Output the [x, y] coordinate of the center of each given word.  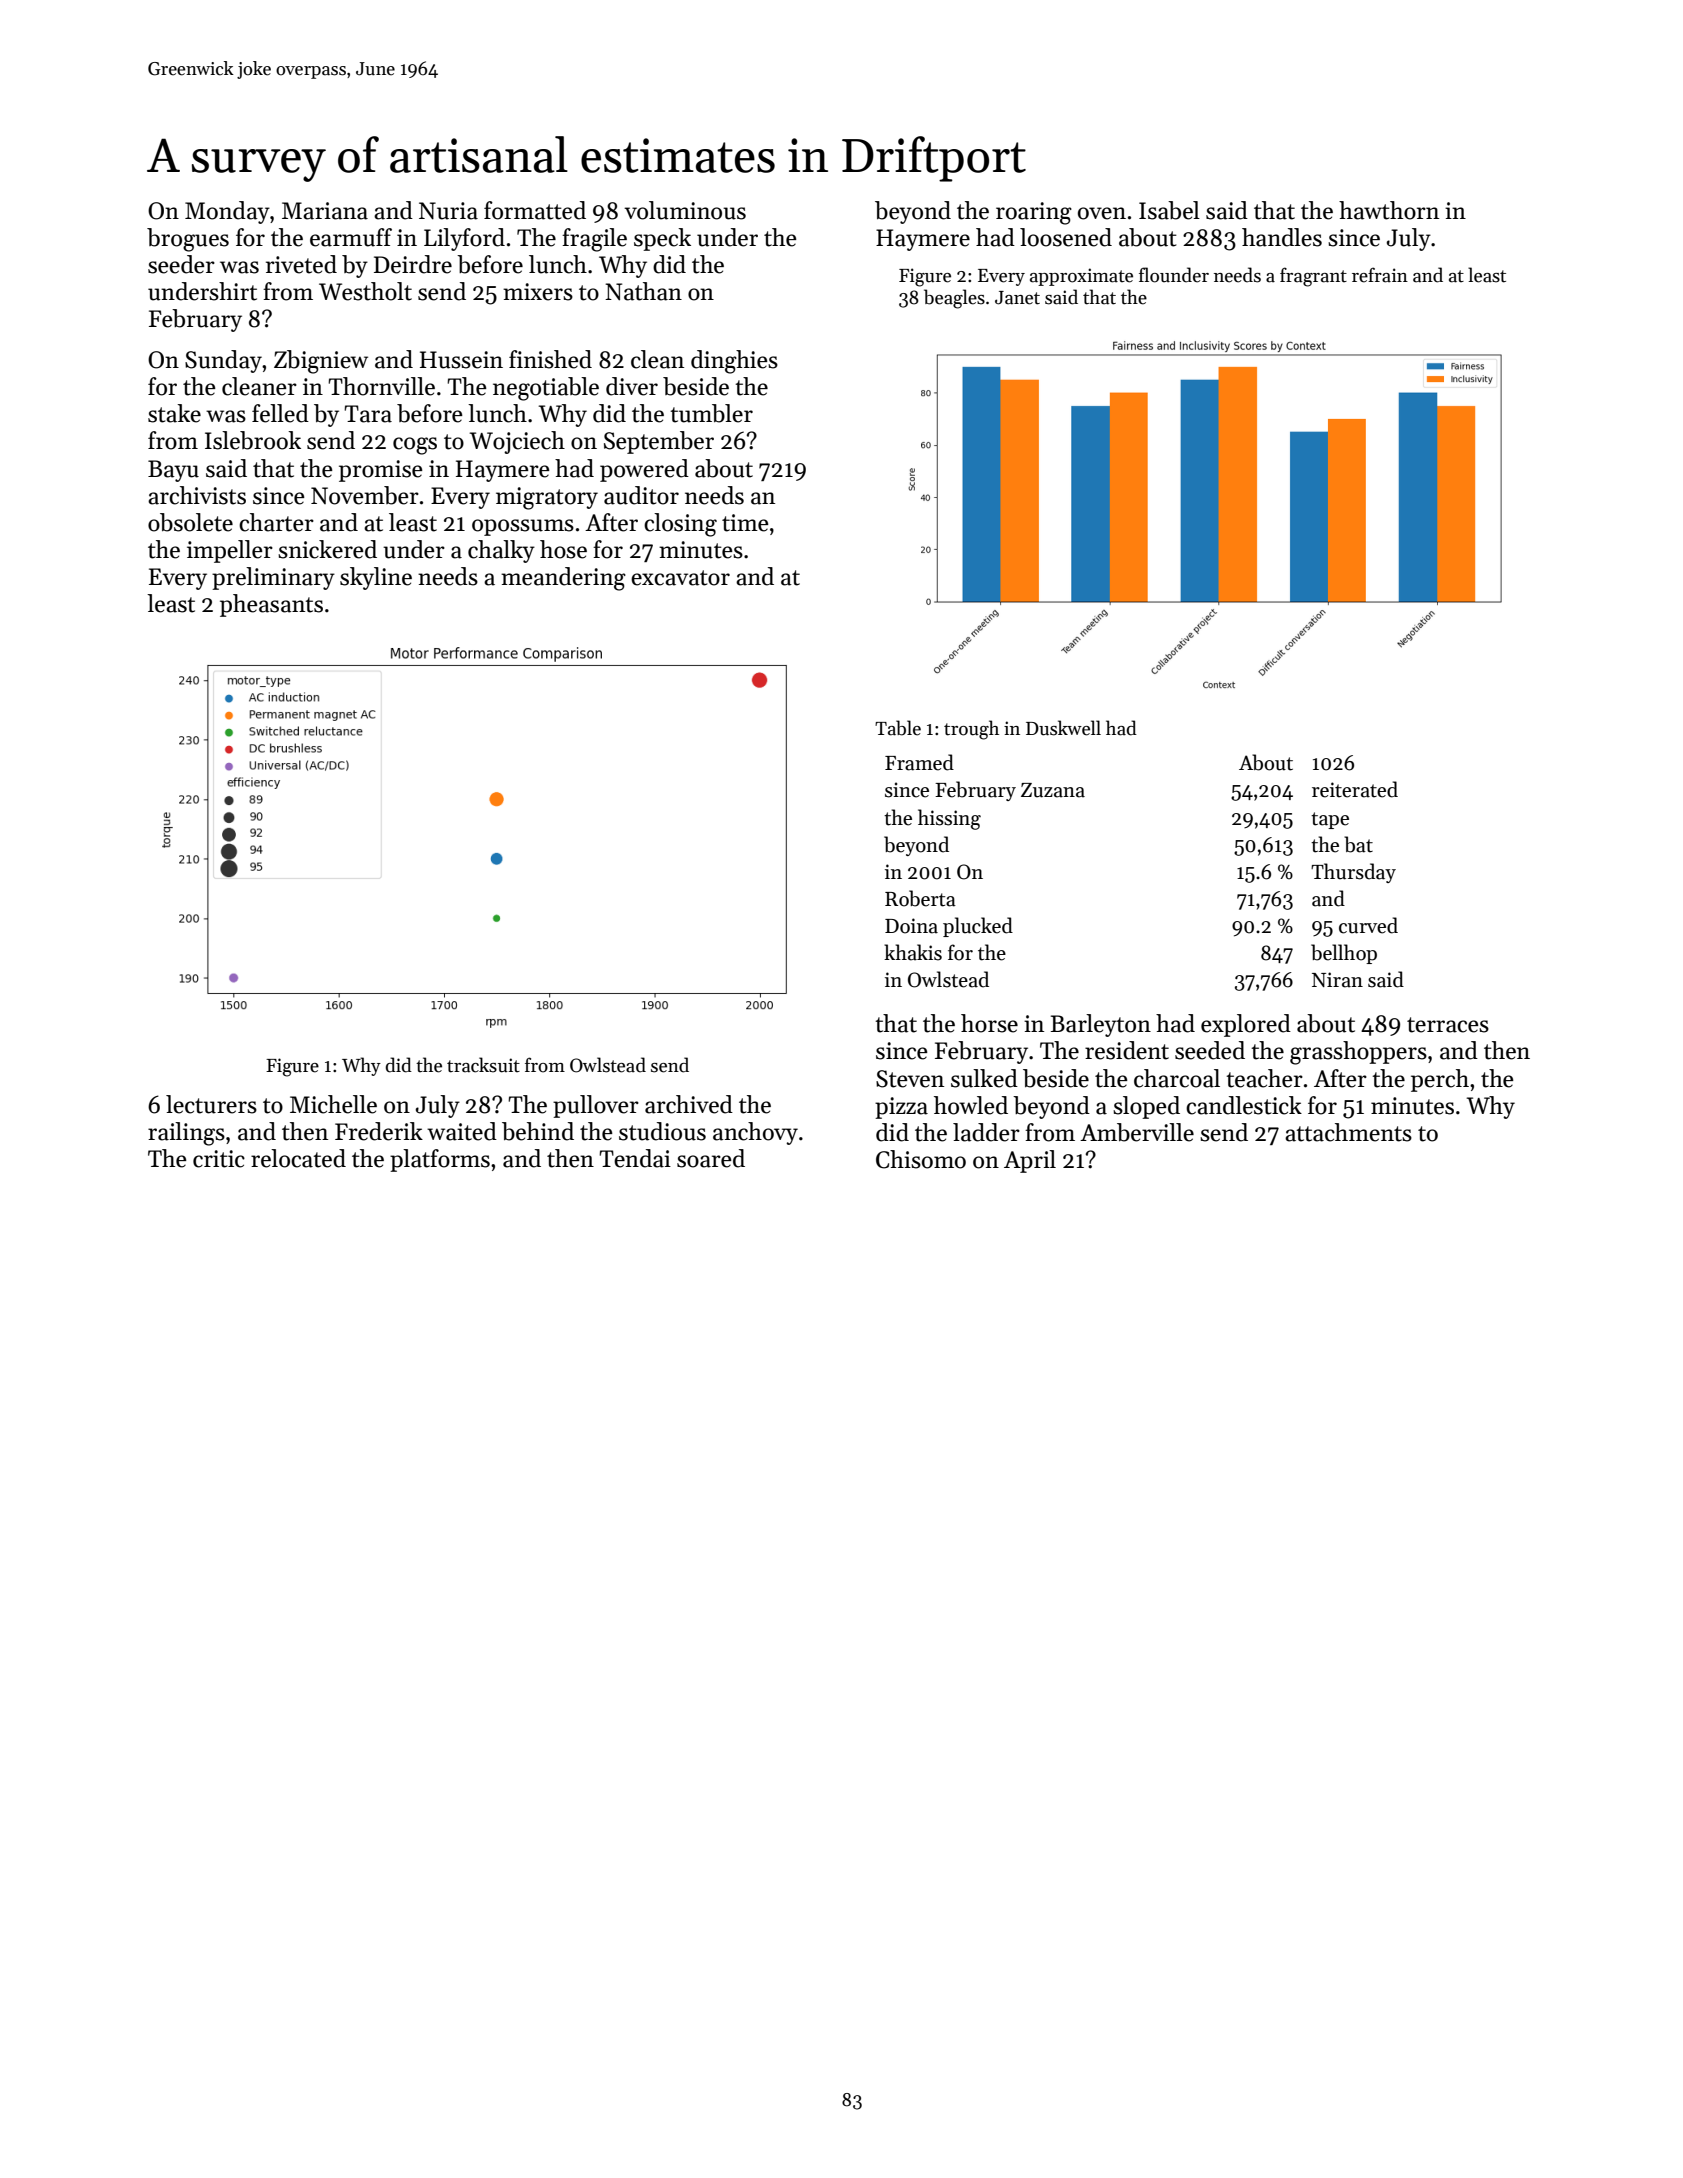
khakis [913, 952]
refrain [1380, 275]
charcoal [1177, 1078]
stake [174, 413]
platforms [440, 1160]
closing [680, 525]
